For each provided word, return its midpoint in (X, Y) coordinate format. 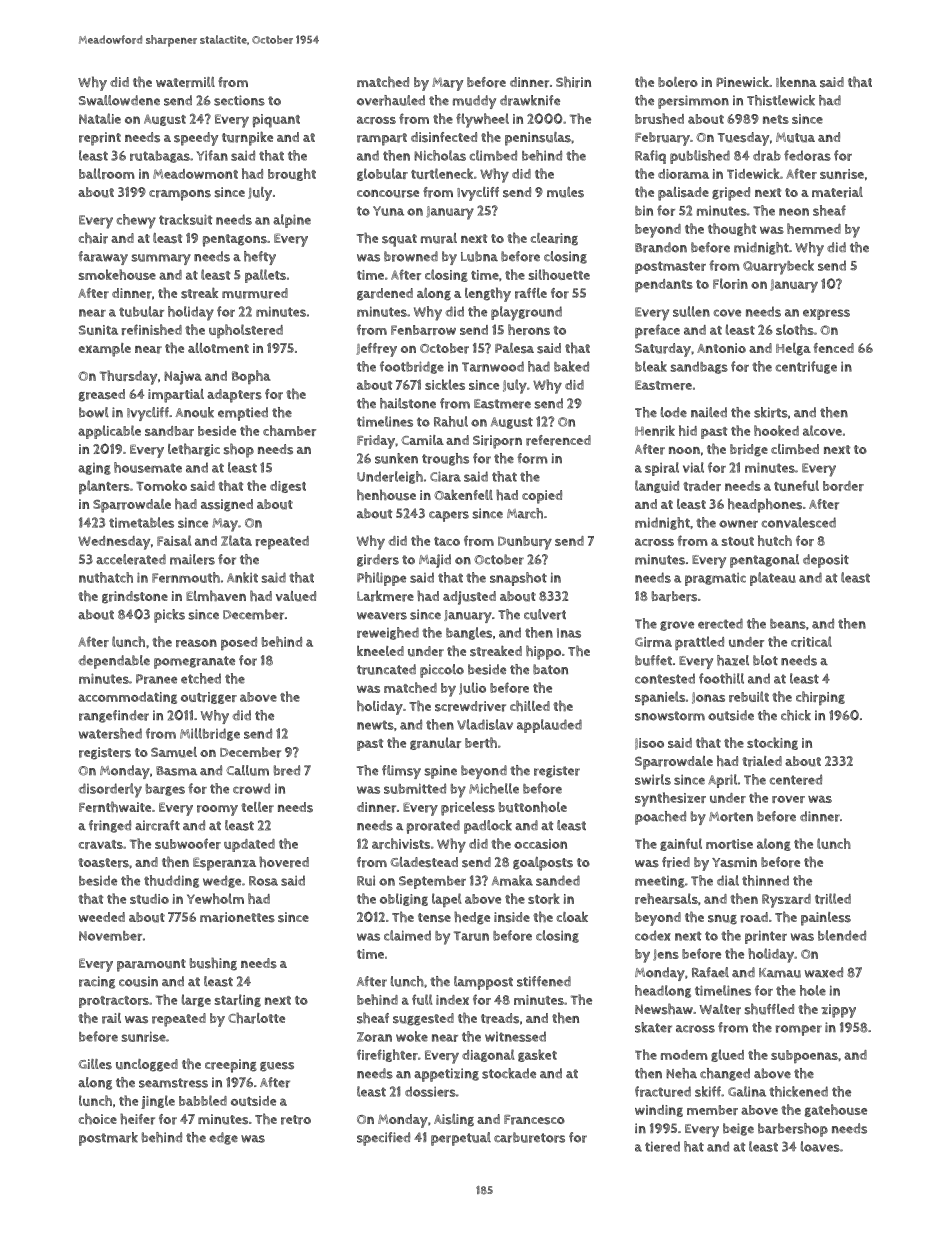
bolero (678, 82)
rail (111, 1018)
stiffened (544, 981)
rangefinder (114, 716)
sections (239, 100)
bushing (213, 964)
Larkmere (385, 596)
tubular (141, 311)
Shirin (573, 82)
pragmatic (715, 579)
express (826, 314)
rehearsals (666, 898)
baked (571, 366)
